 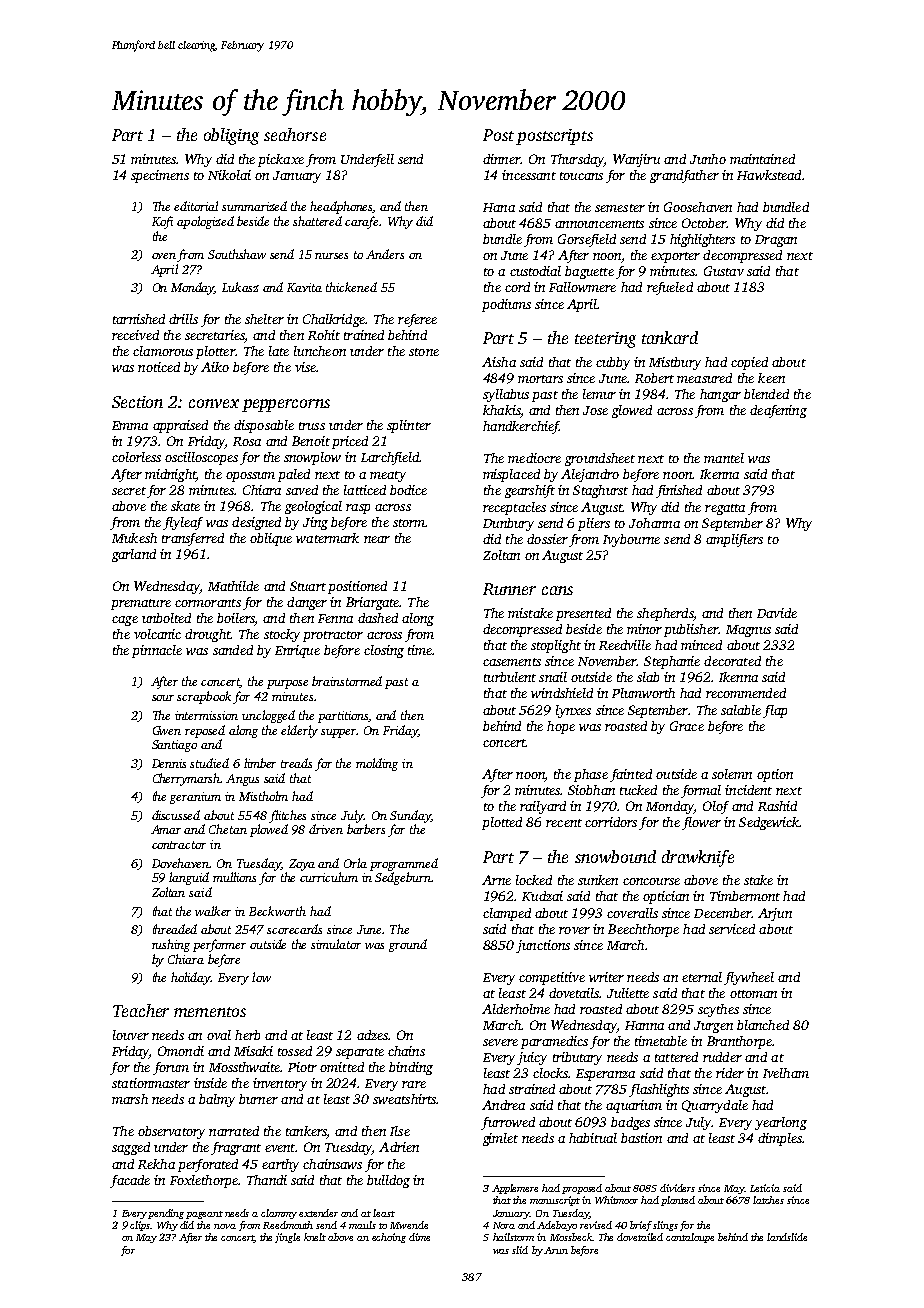 I want to click on programmed, so click(x=404, y=864).
